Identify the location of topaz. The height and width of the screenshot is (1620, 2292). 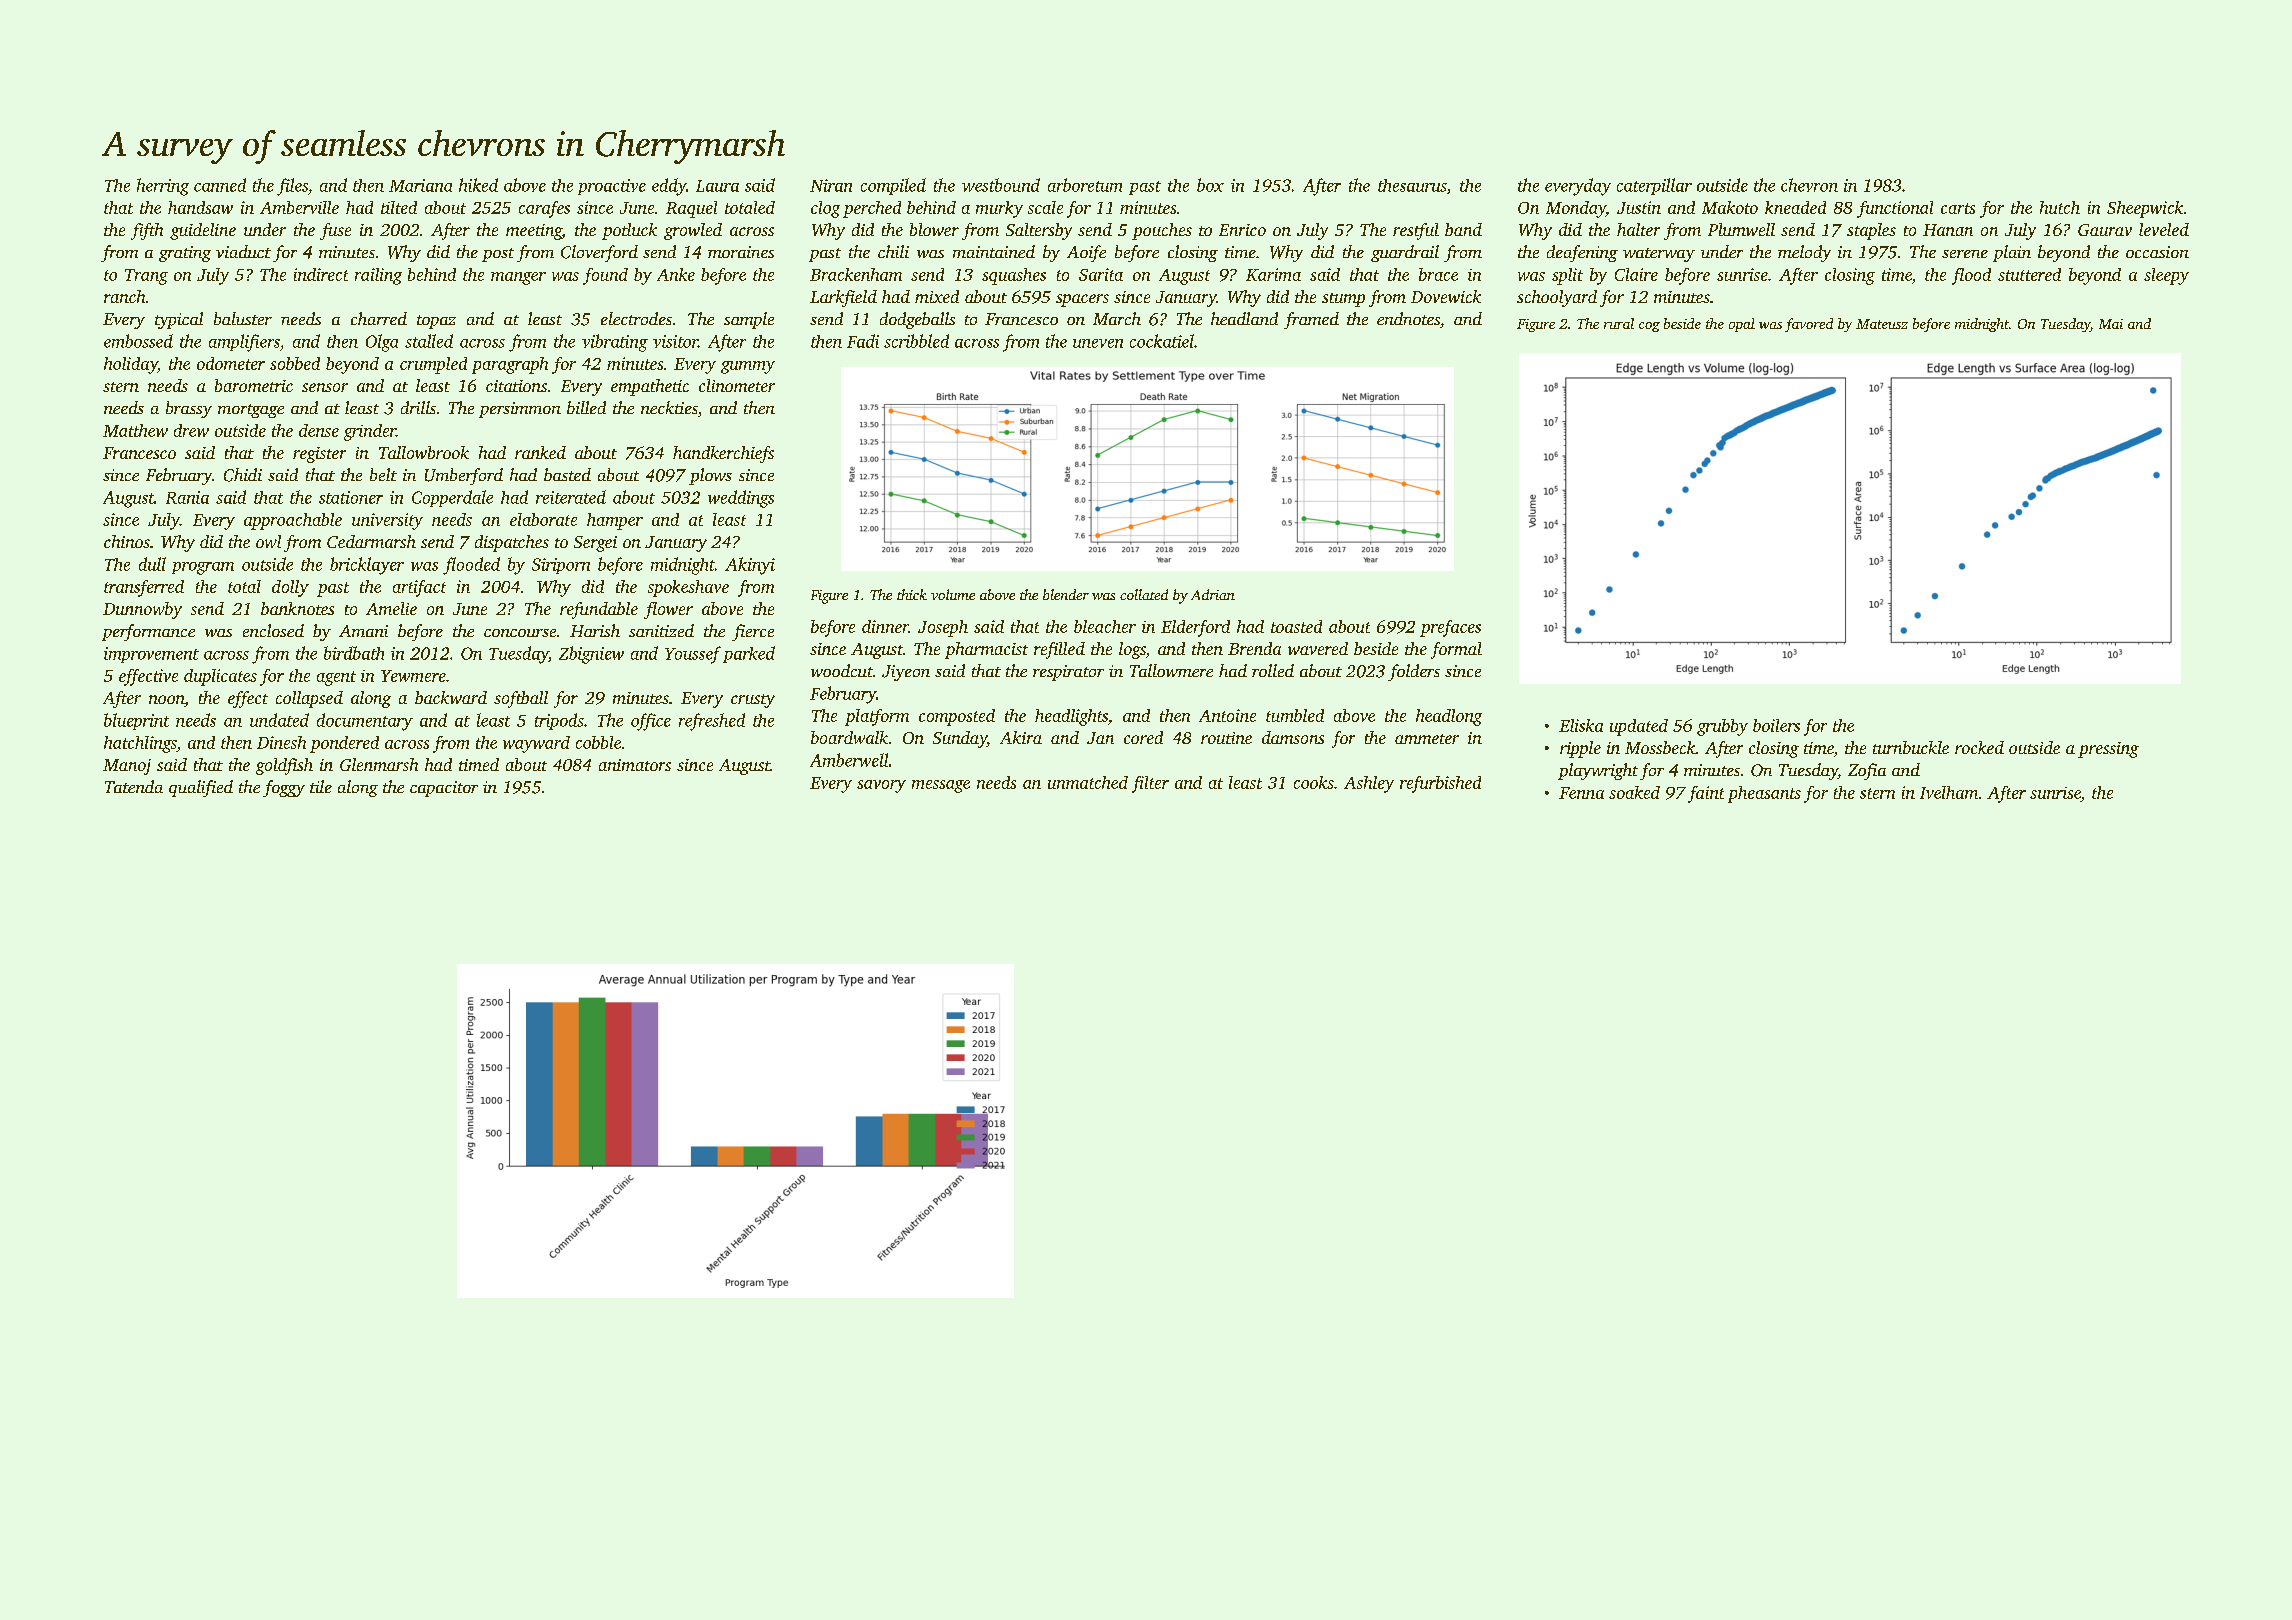
(436, 322).
